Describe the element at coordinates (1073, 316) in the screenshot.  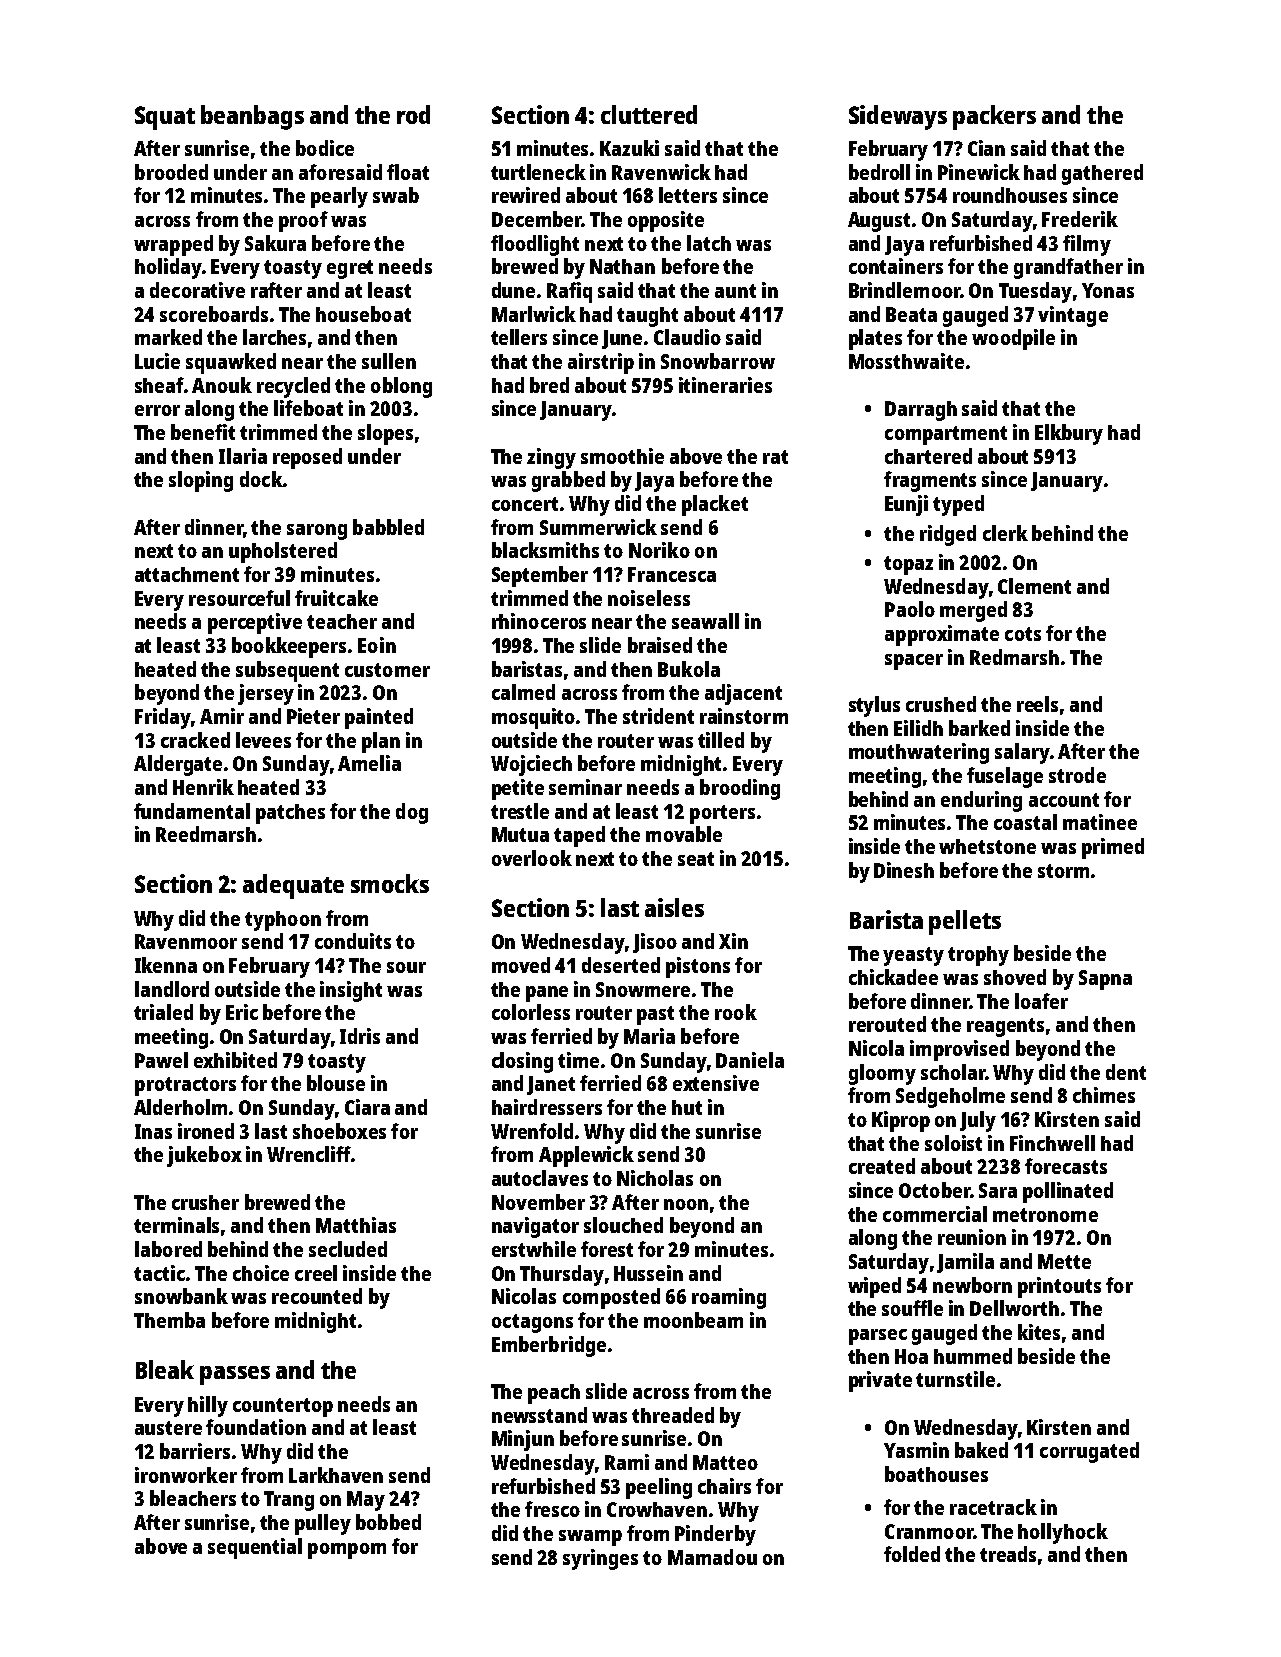
I see `vintage` at that location.
